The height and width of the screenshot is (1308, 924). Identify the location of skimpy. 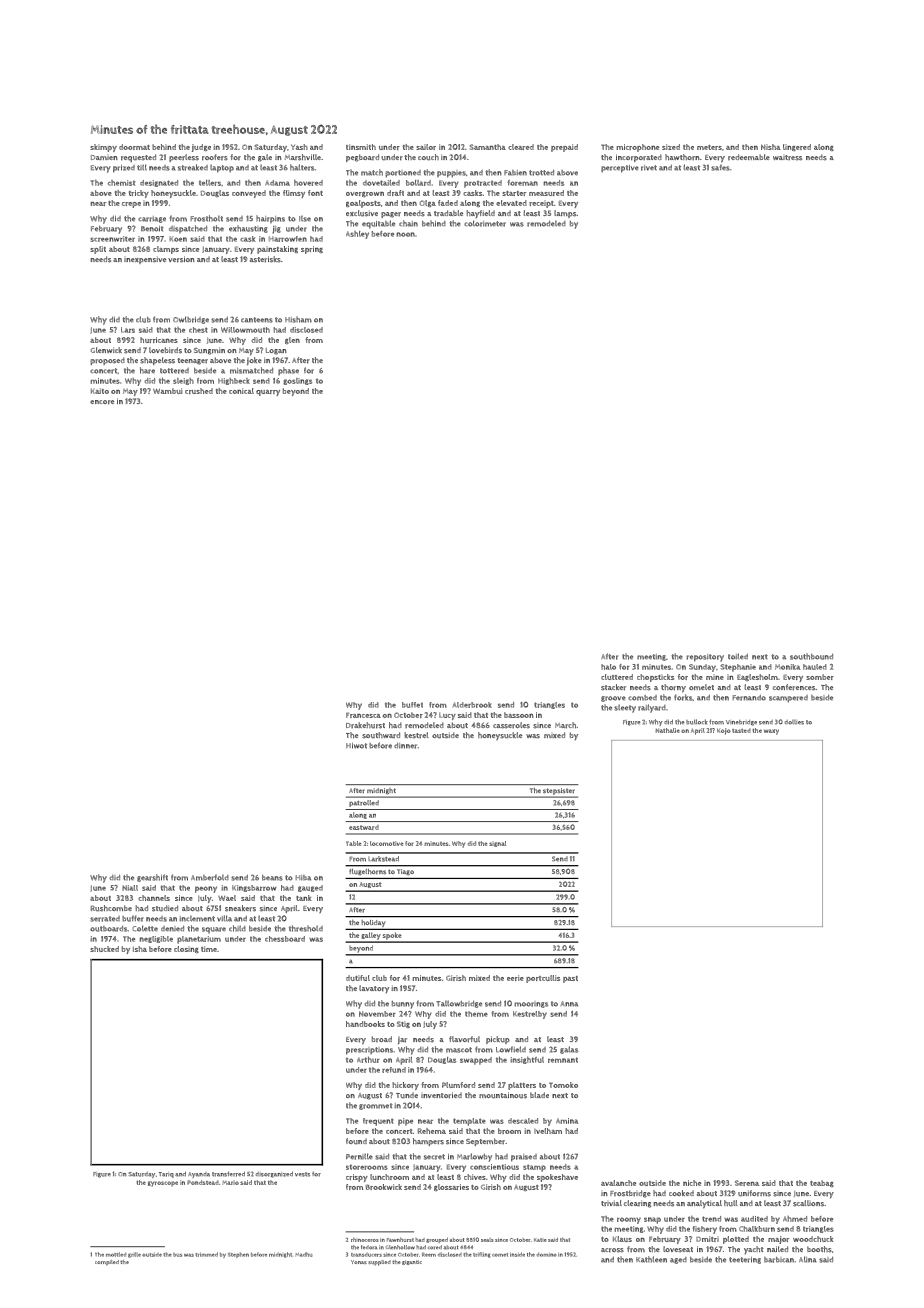
(103, 148).
